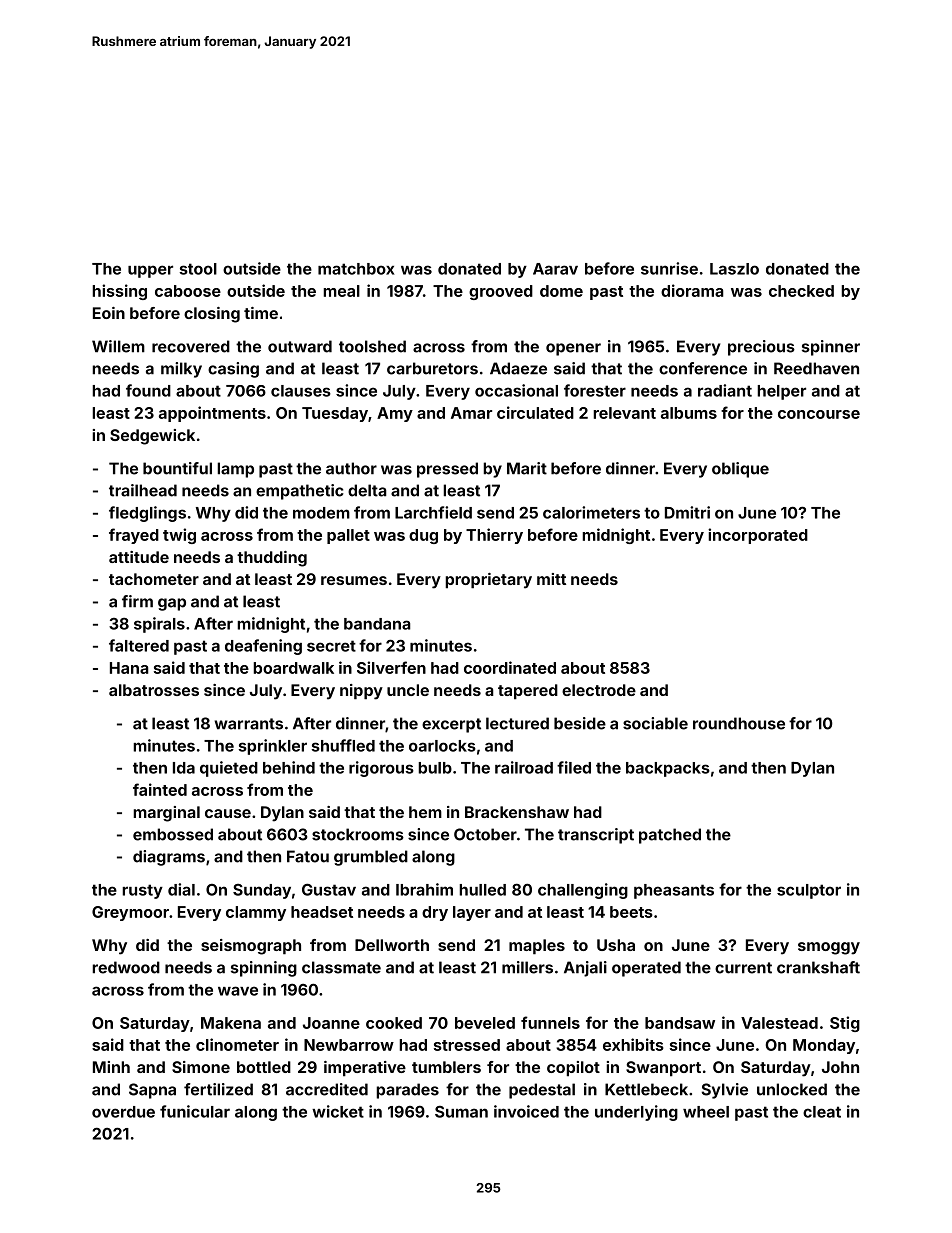 The height and width of the image is (1233, 952). I want to click on Greymoor, so click(130, 913).
